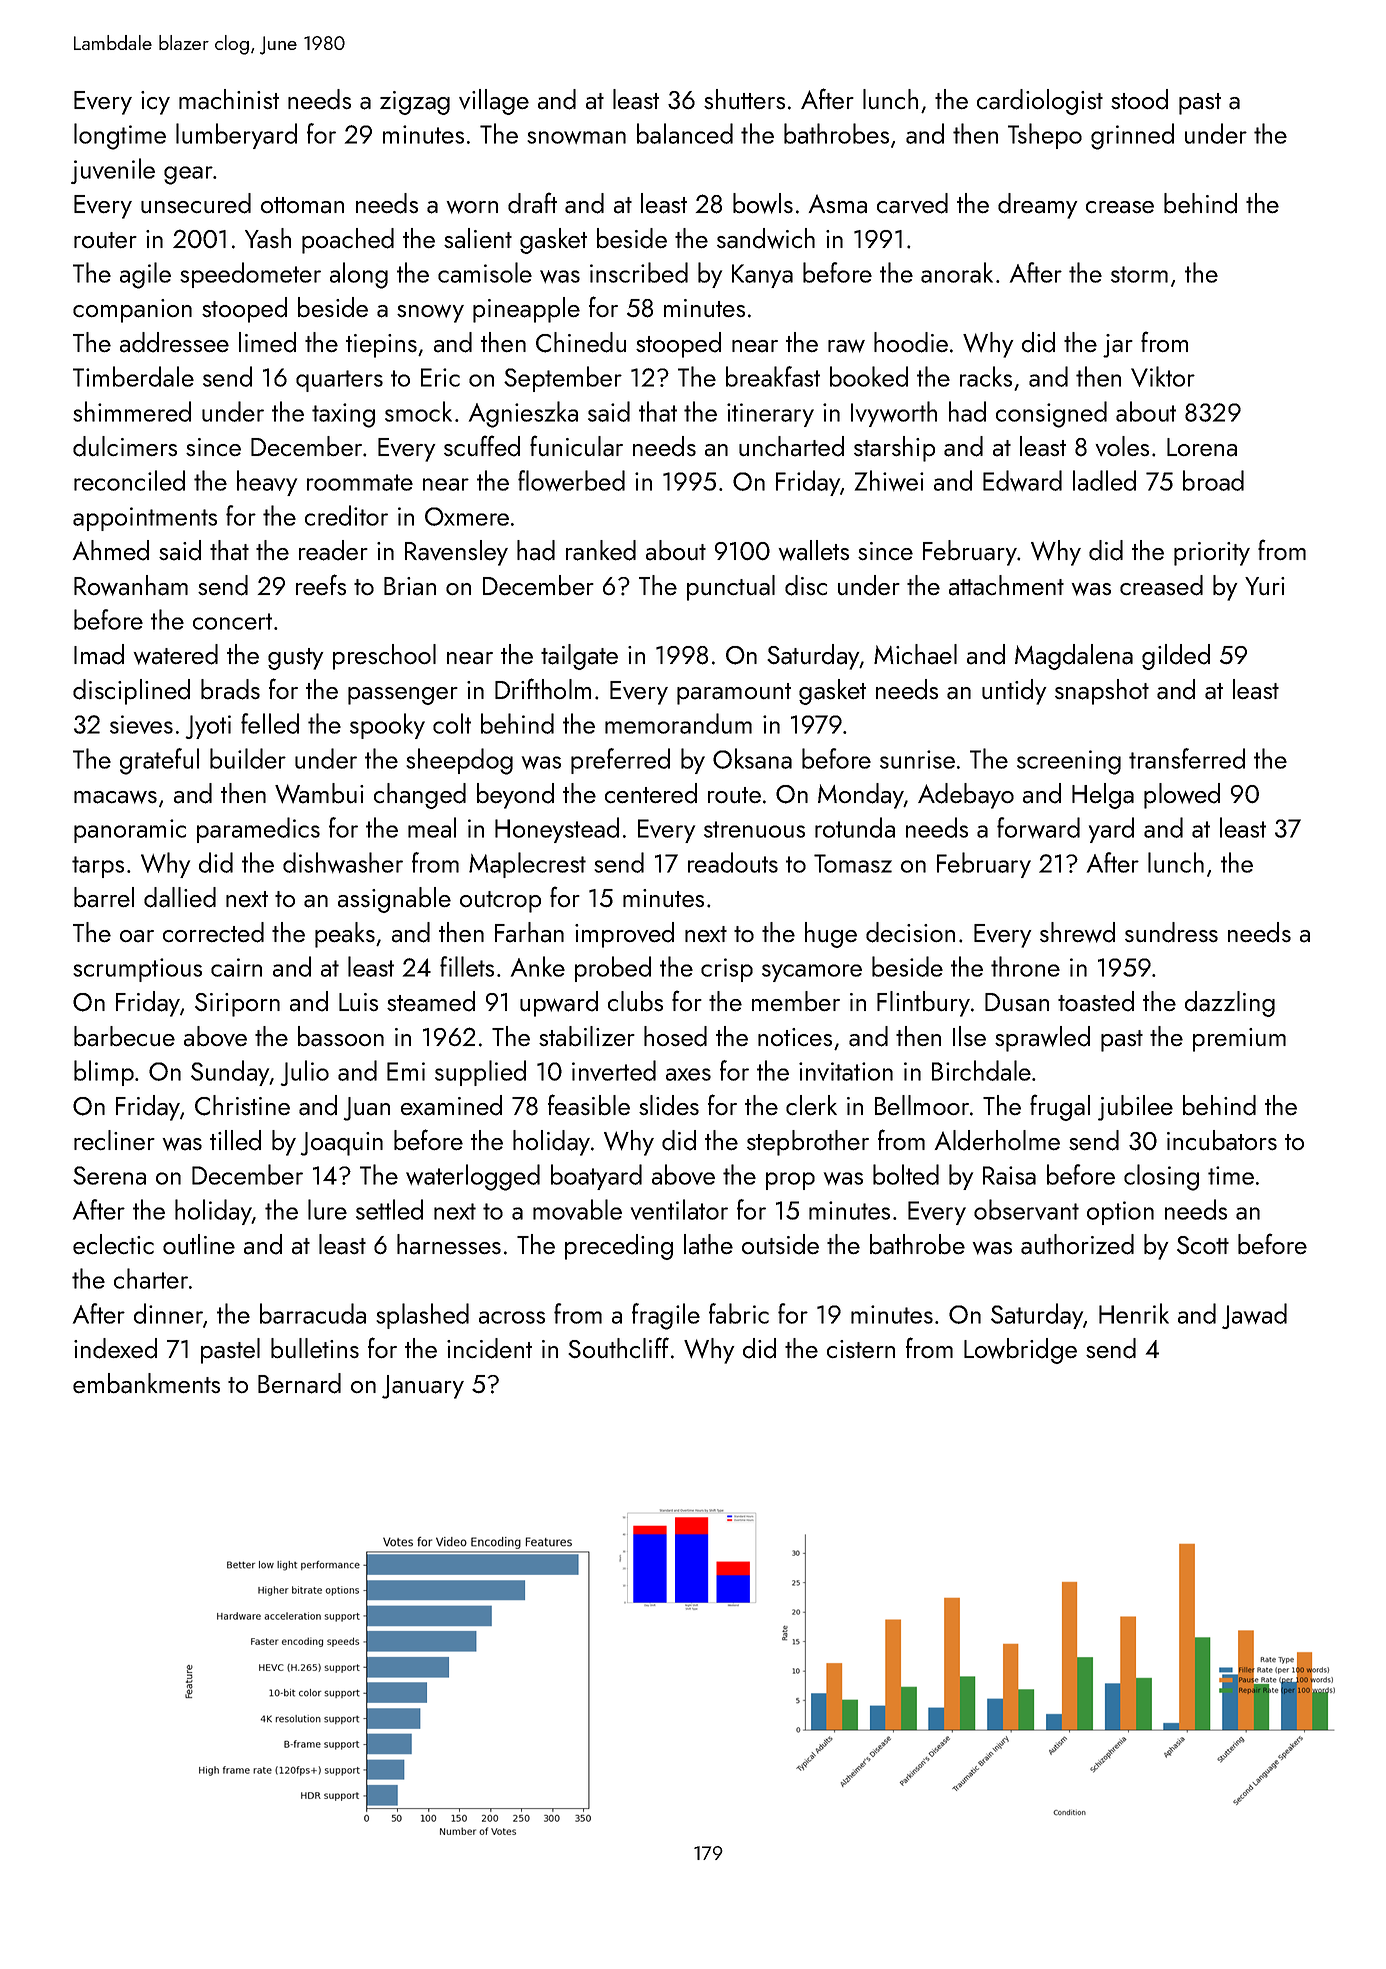 The image size is (1386, 1969). I want to click on Lorena, so click(1202, 447).
